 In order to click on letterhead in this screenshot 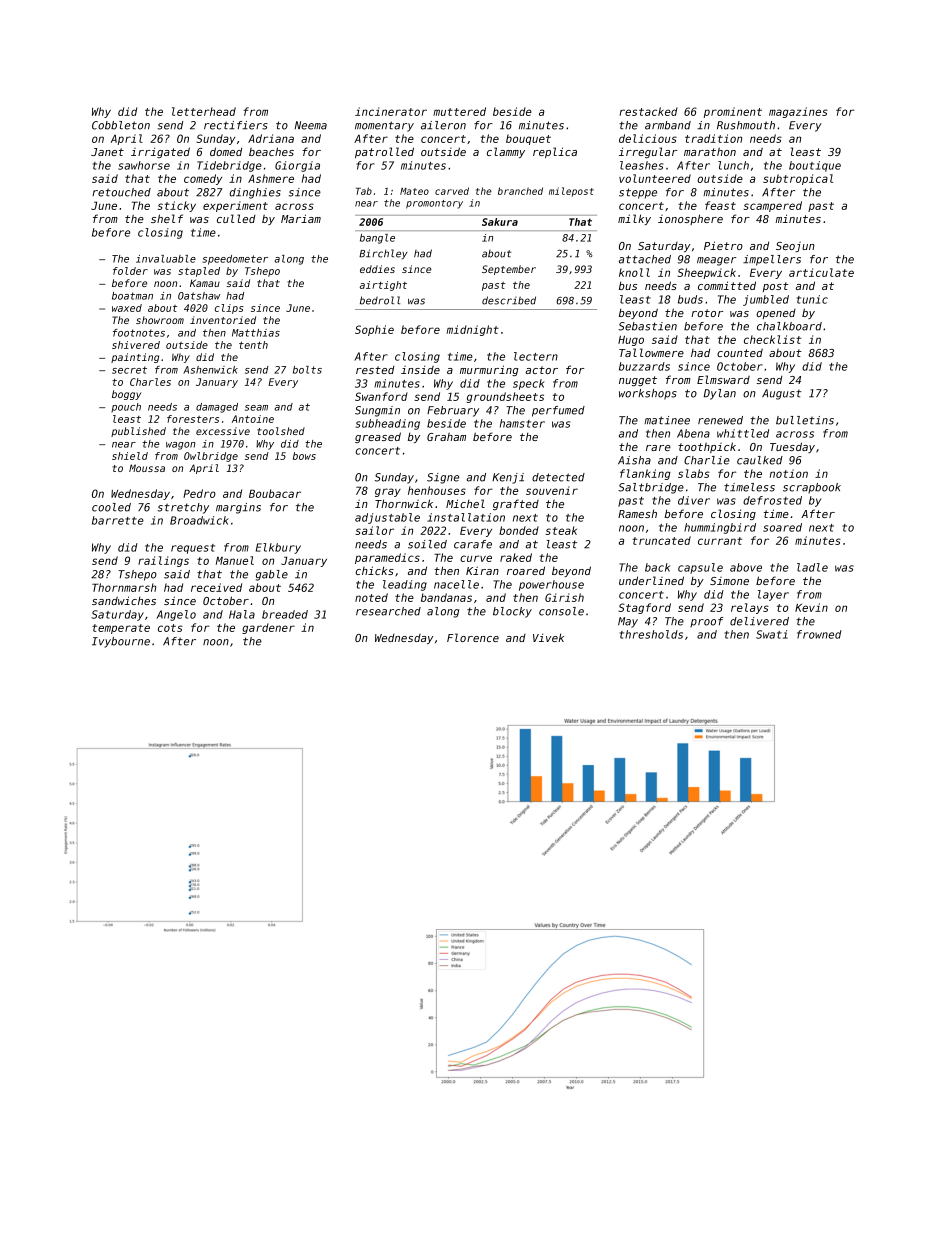, I will do `click(204, 111)`.
